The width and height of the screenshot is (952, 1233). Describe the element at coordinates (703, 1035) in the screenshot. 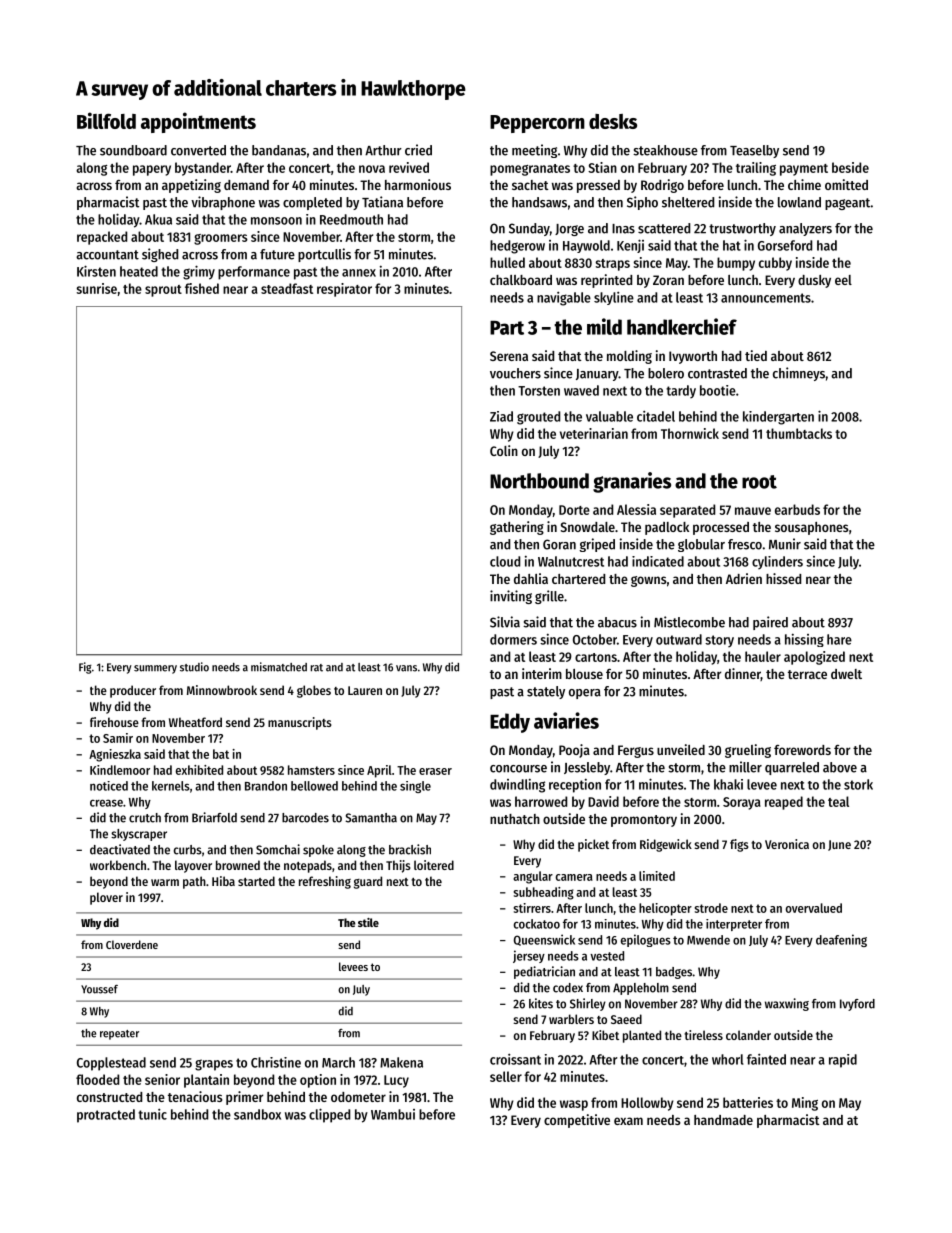

I see `tireless` at that location.
